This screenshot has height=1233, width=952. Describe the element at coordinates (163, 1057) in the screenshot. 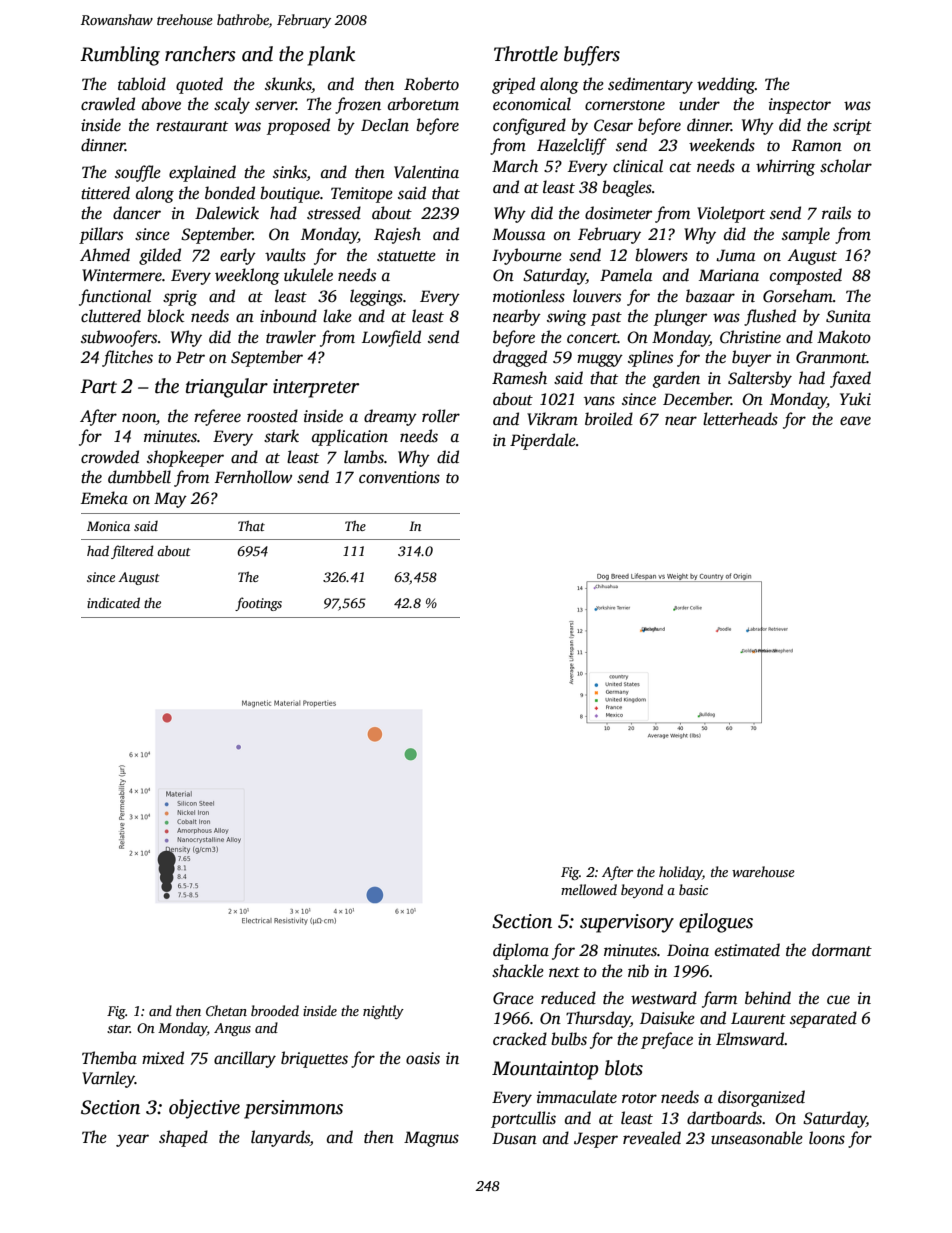

I see `mixed` at that location.
